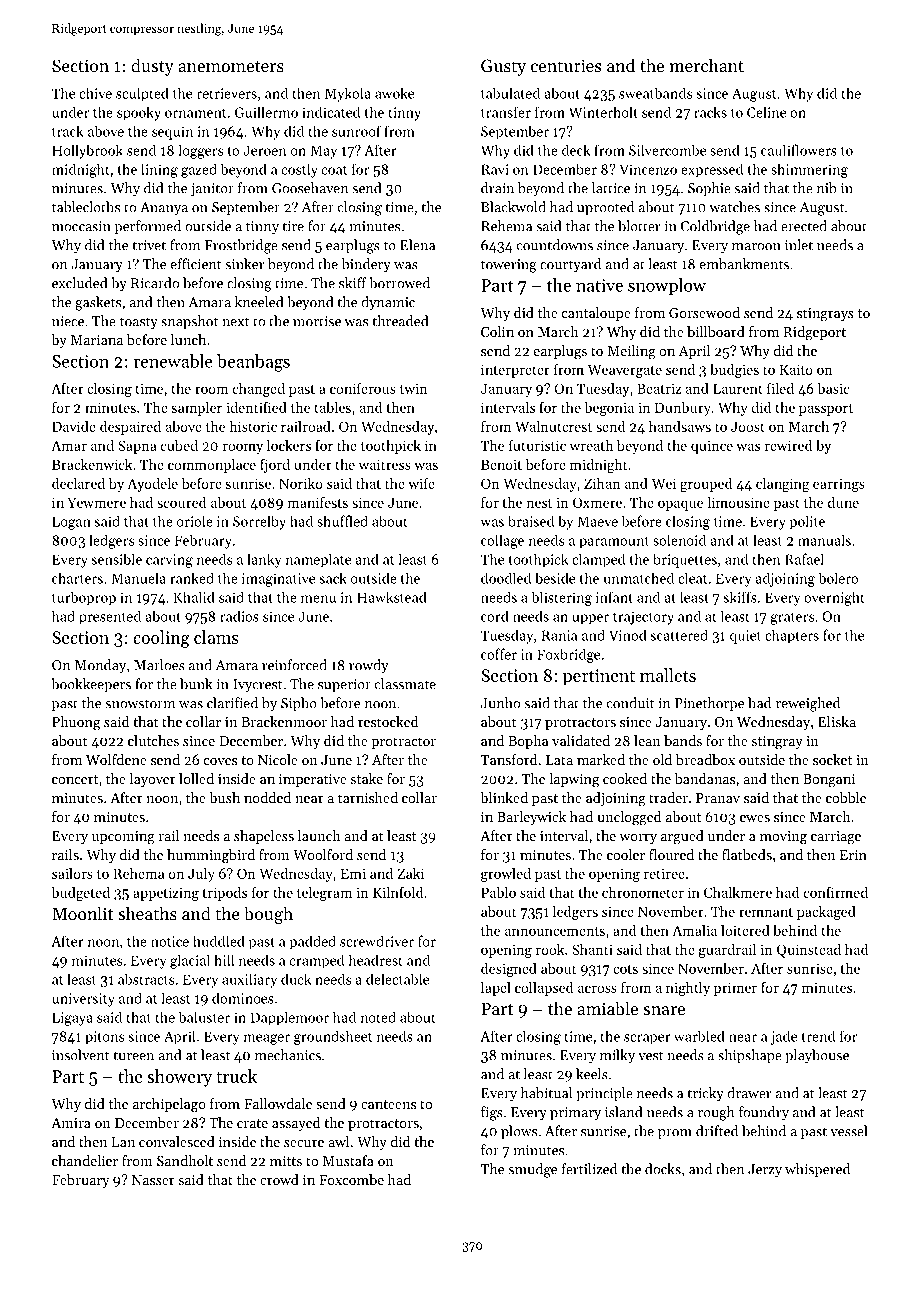 This screenshot has width=924, height=1308. What do you see at coordinates (500, 703) in the screenshot?
I see `Junho` at bounding box center [500, 703].
